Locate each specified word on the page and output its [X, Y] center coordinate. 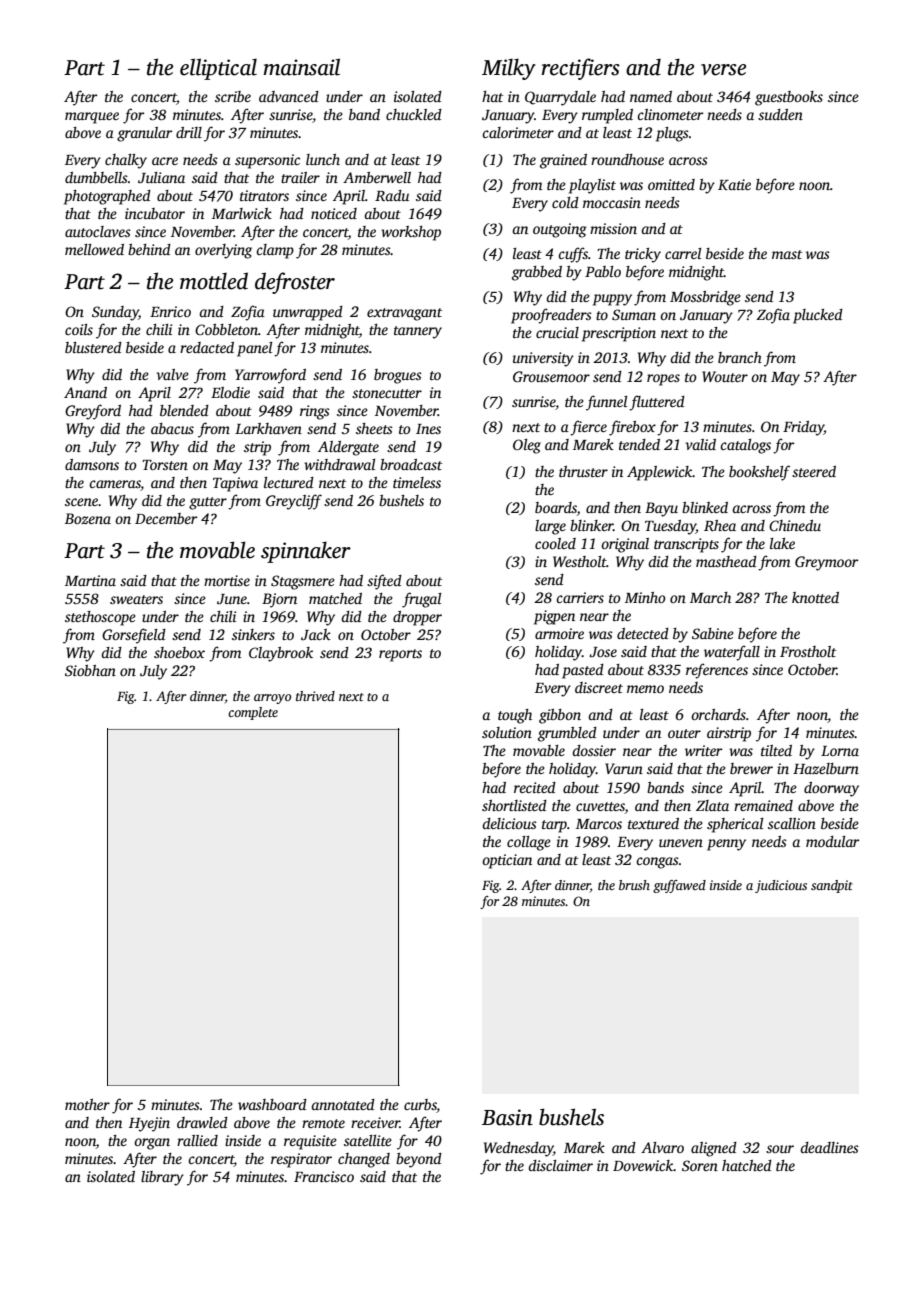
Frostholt [808, 651]
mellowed [94, 249]
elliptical [218, 69]
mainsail [301, 67]
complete [253, 713]
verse [723, 70]
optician [507, 861]
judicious [781, 886]
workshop [411, 233]
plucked [818, 316]
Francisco [324, 1176]
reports [400, 655]
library [162, 1178]
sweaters [136, 599]
